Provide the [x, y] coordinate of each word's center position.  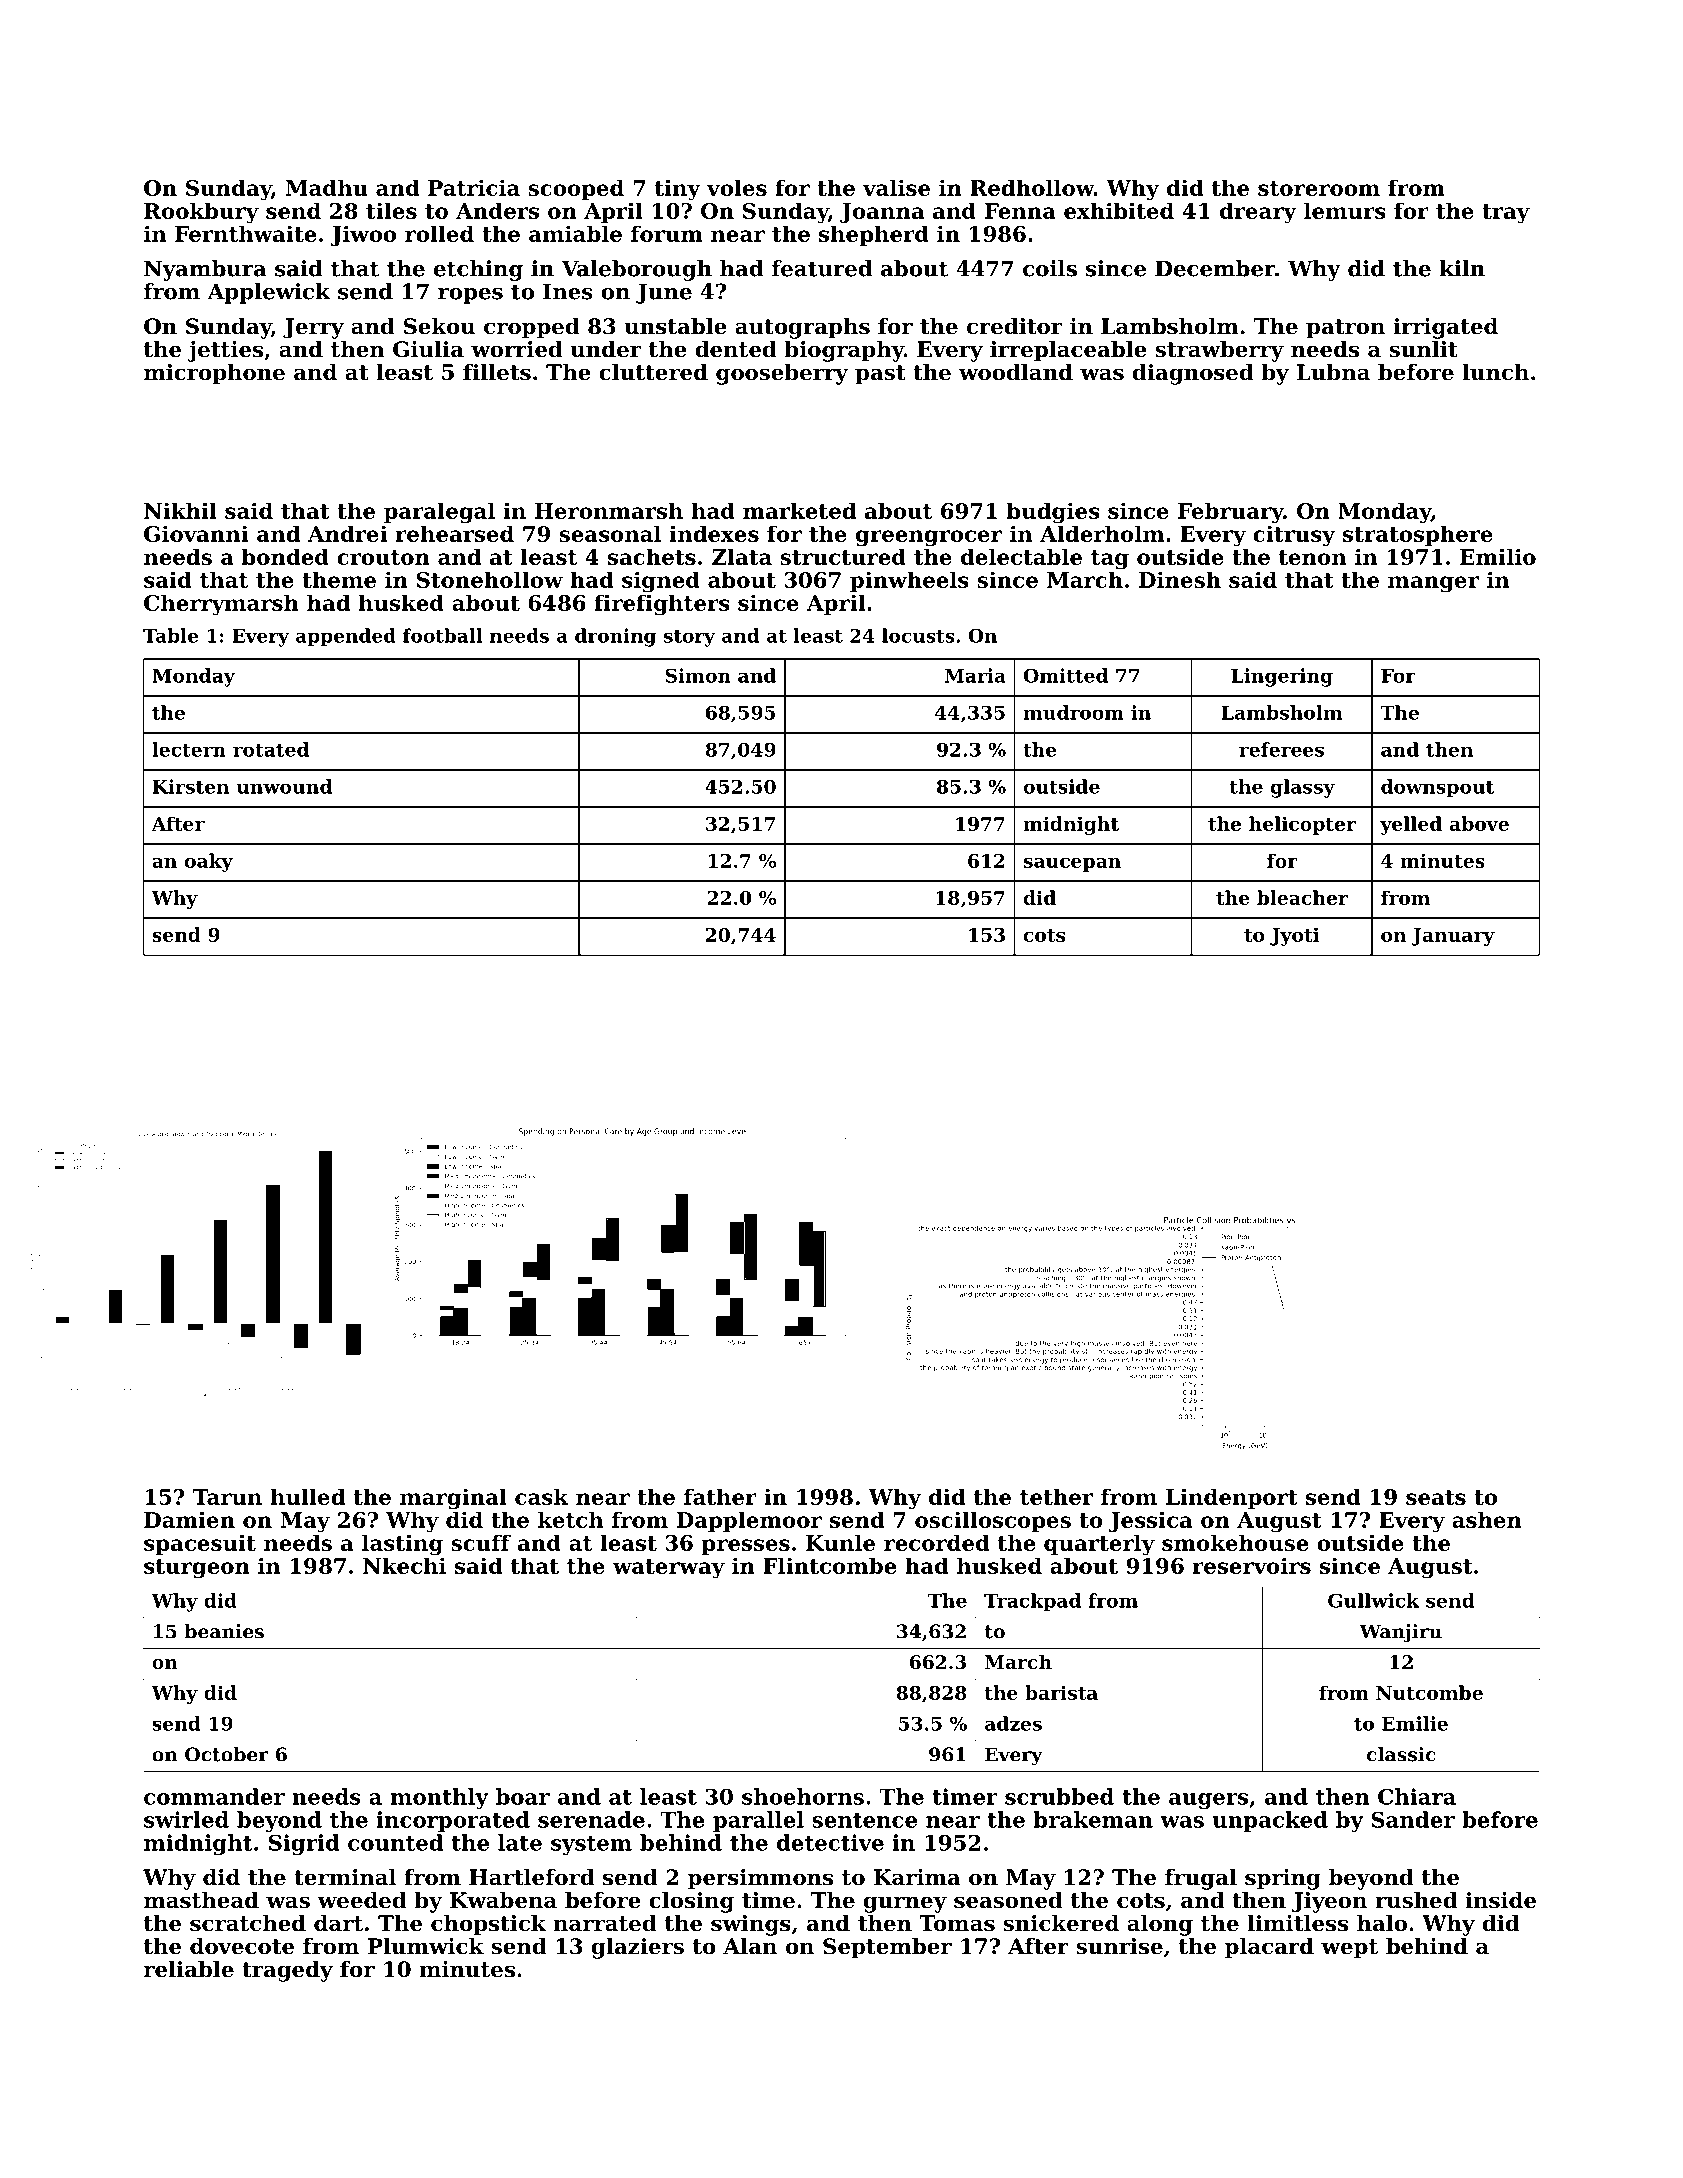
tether [1056, 1496]
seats [1436, 1497]
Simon [698, 675]
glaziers [638, 1948]
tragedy [287, 1971]
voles [737, 187]
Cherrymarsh [221, 605]
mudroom [1073, 712]
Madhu [327, 187]
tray [1506, 214]
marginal [453, 1499]
